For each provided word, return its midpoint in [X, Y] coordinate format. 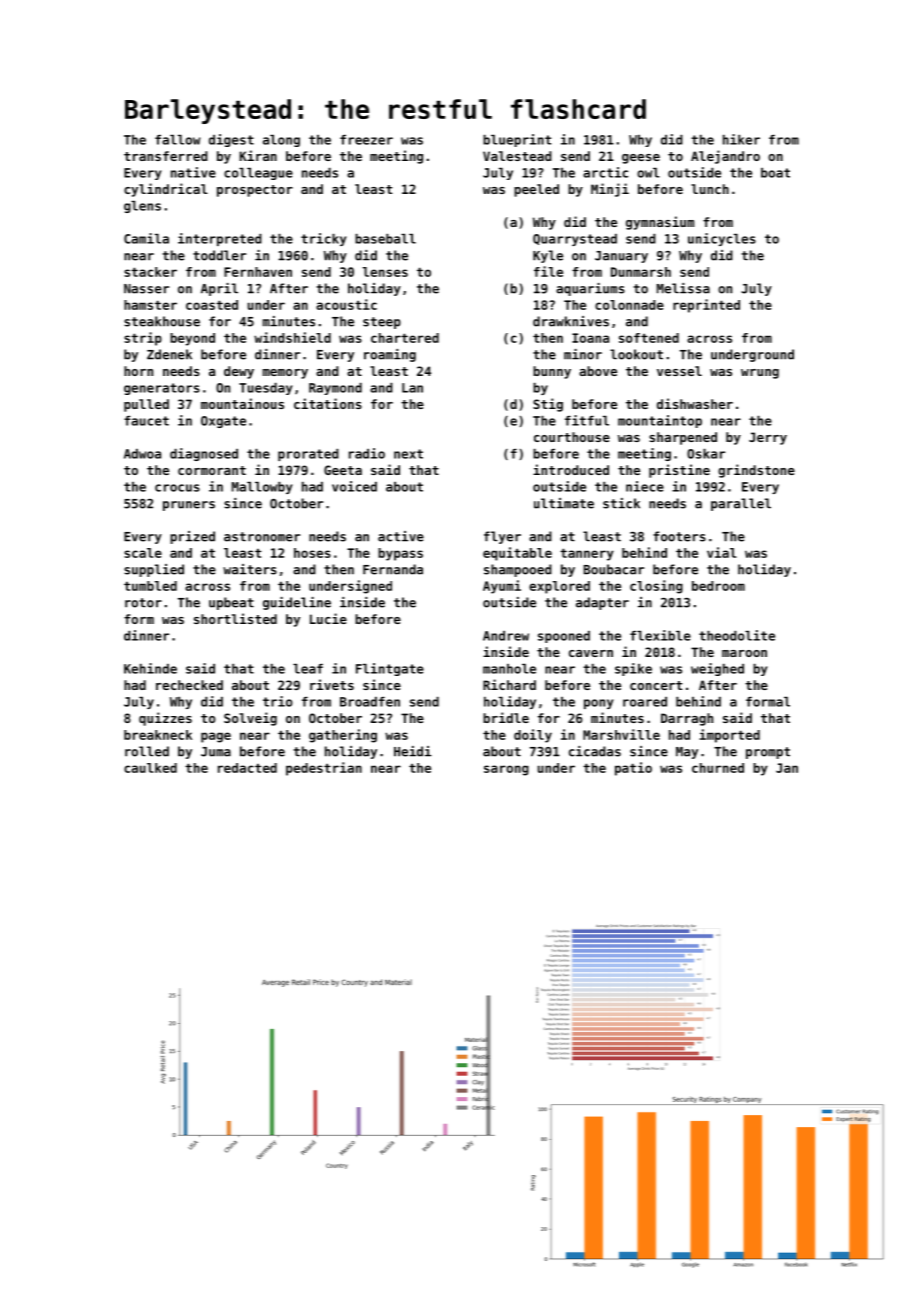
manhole [509, 669]
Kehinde [150, 668]
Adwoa [142, 454]
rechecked [189, 685]
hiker [741, 139]
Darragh [687, 719]
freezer [366, 140]
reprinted [706, 306]
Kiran [258, 155]
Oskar [706, 454]
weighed [717, 669]
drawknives [571, 321]
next [408, 454]
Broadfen [370, 702]
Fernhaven [258, 272]
